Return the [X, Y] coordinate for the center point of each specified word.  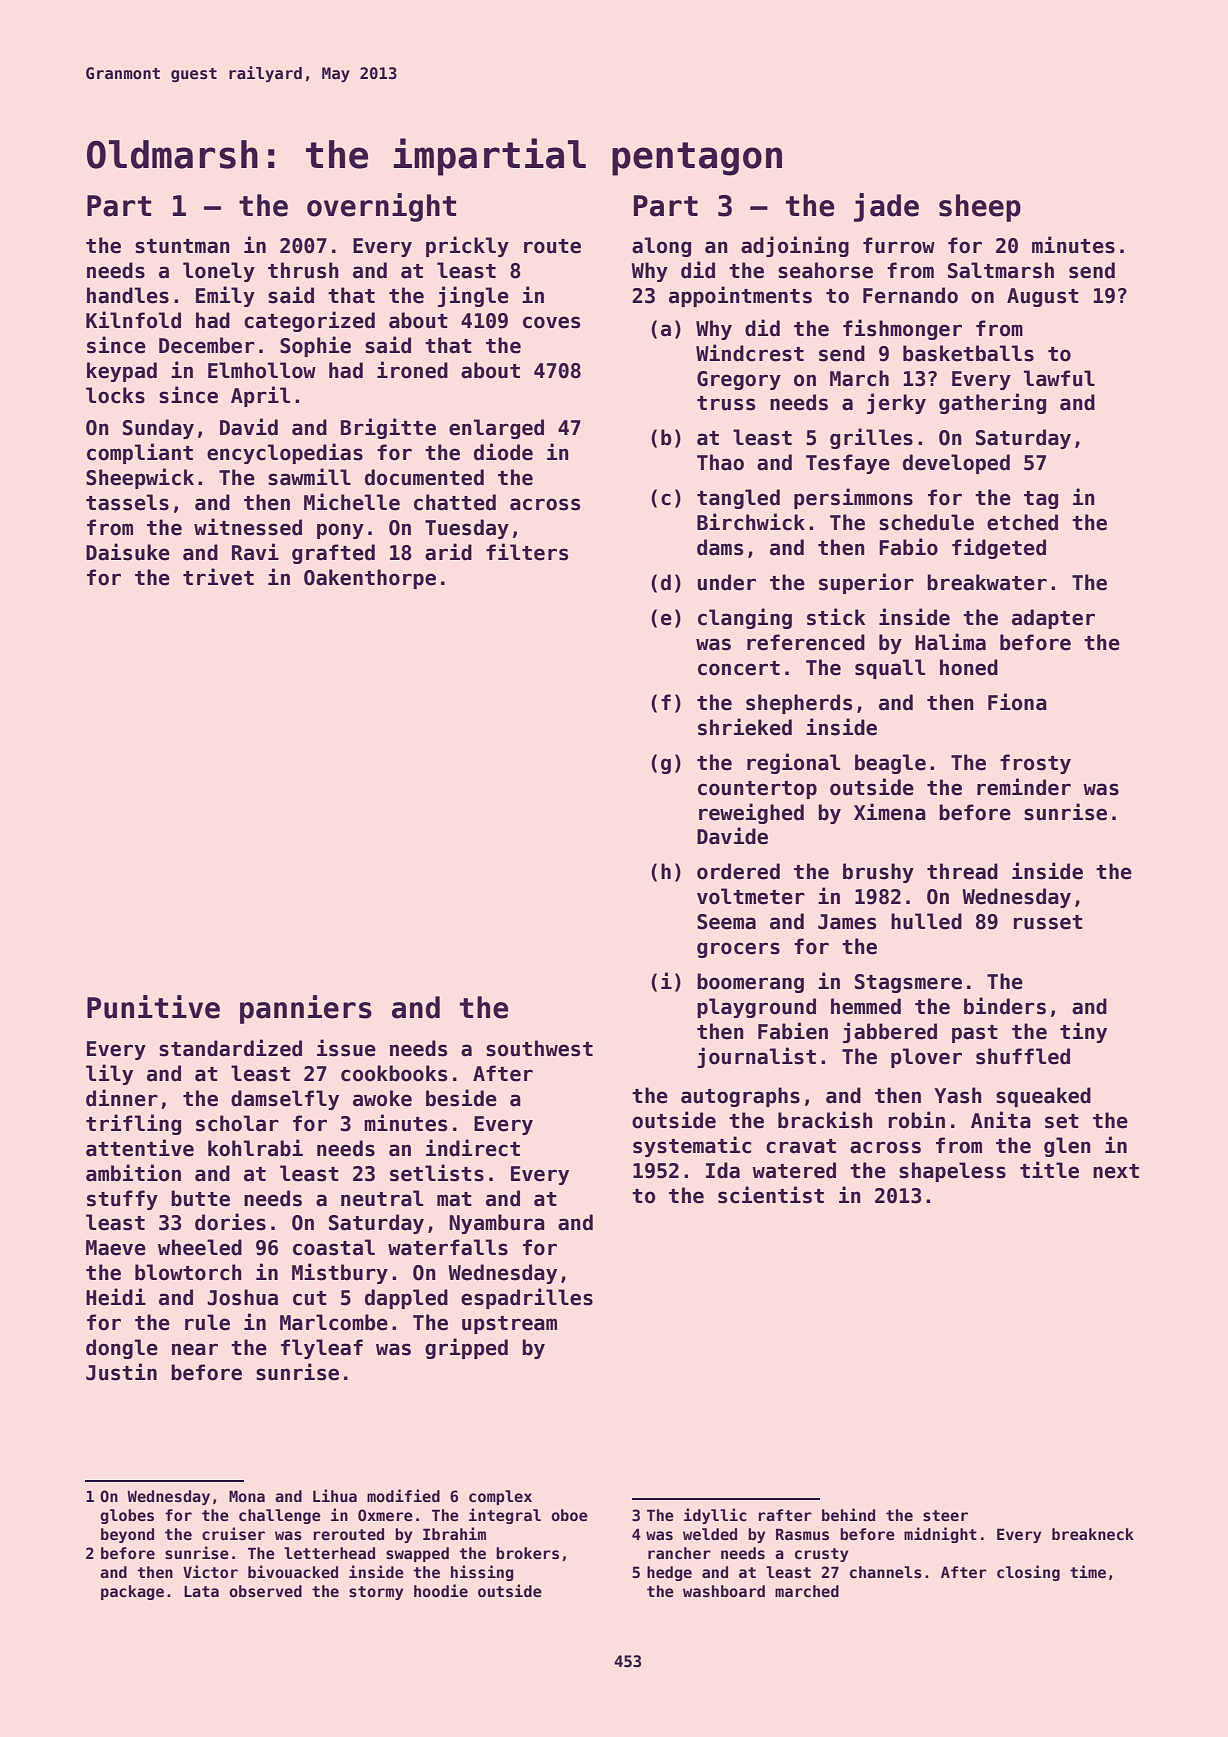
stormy [376, 1593]
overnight [381, 207]
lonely [219, 272]
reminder [1024, 787]
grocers [738, 950]
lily [109, 1074]
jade [886, 207]
